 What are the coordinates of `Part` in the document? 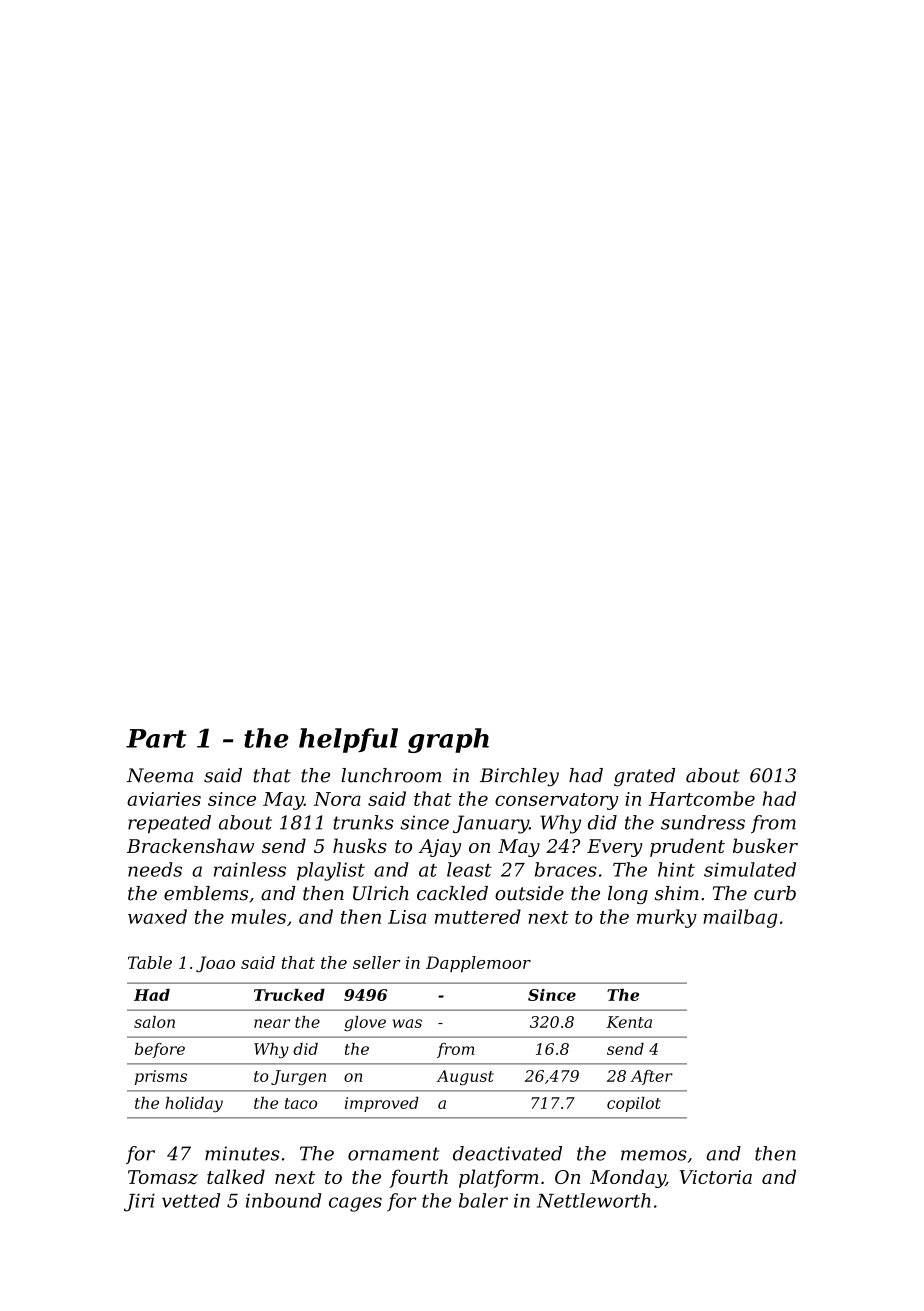 It's located at (156, 738).
